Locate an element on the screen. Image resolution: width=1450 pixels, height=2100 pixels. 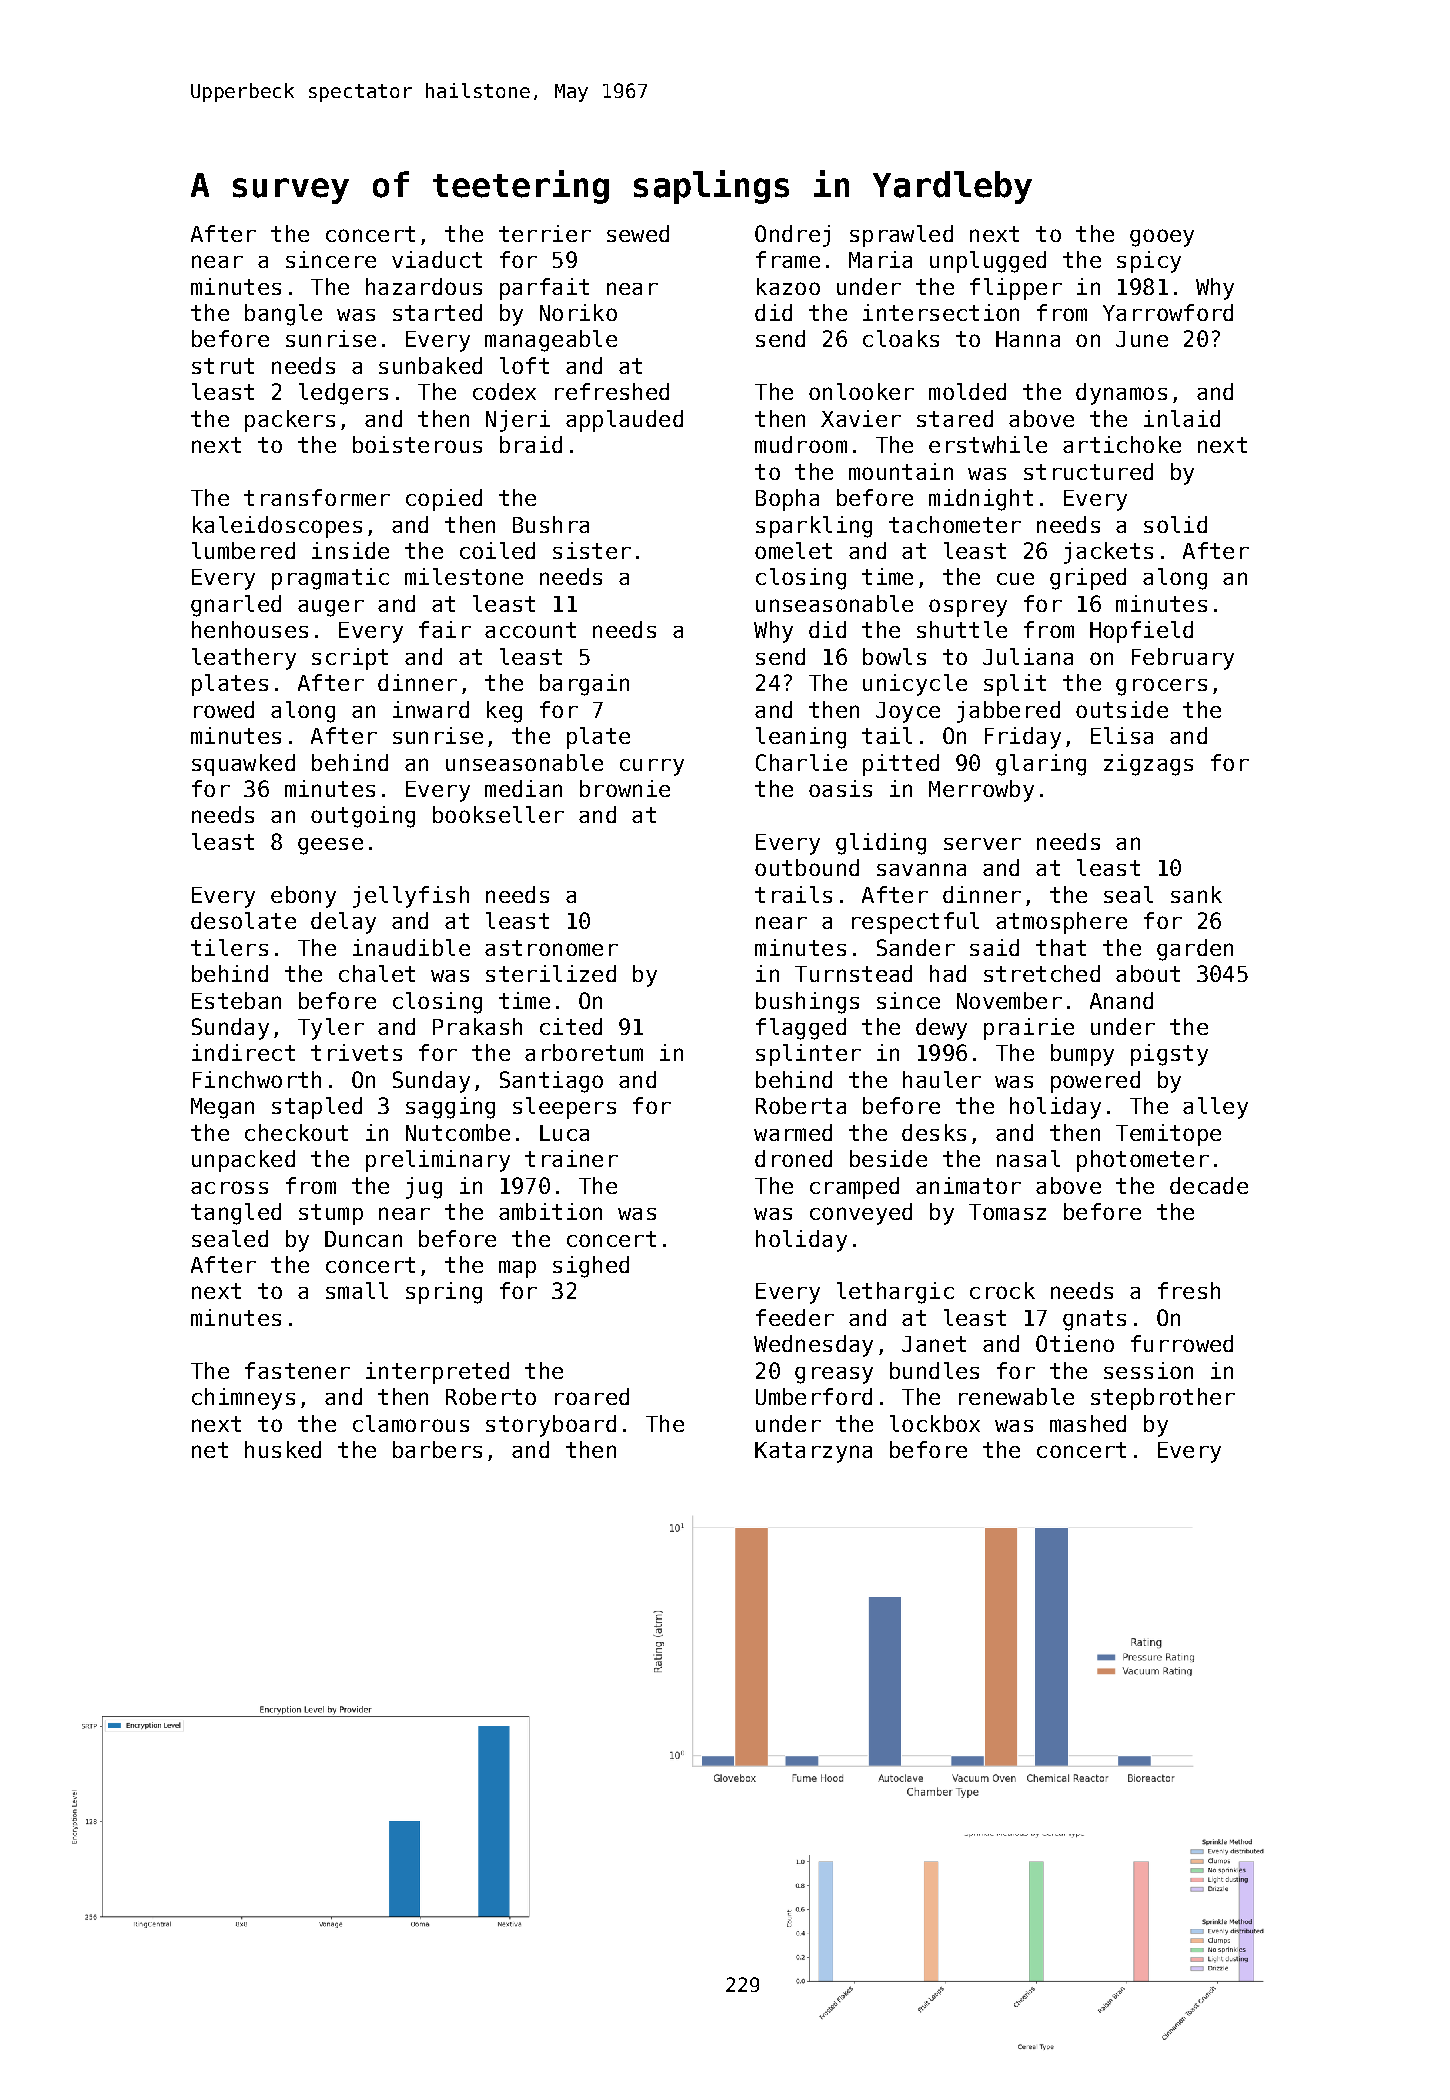
viaduct is located at coordinates (437, 259).
